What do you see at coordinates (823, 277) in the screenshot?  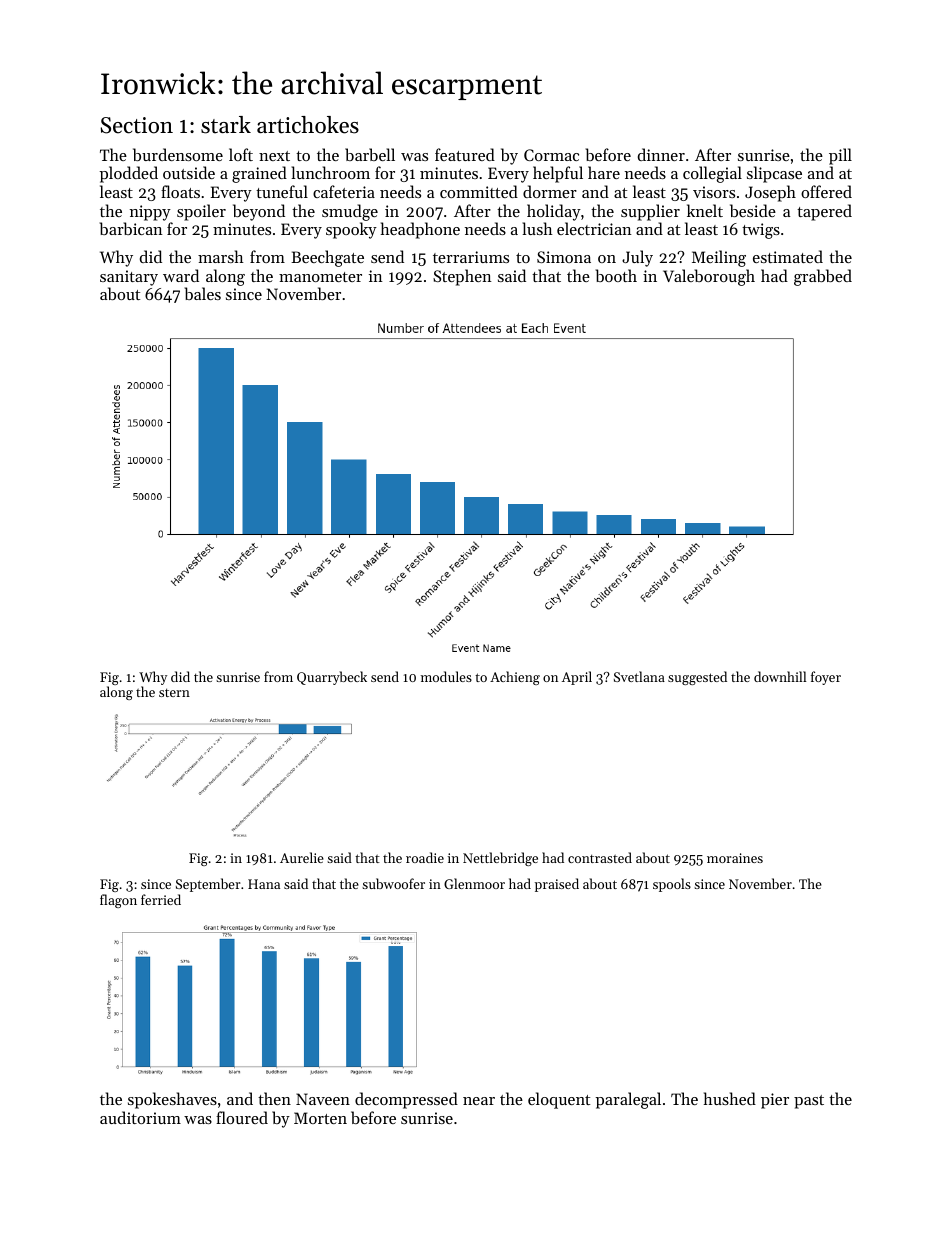 I see `grabbed` at bounding box center [823, 277].
